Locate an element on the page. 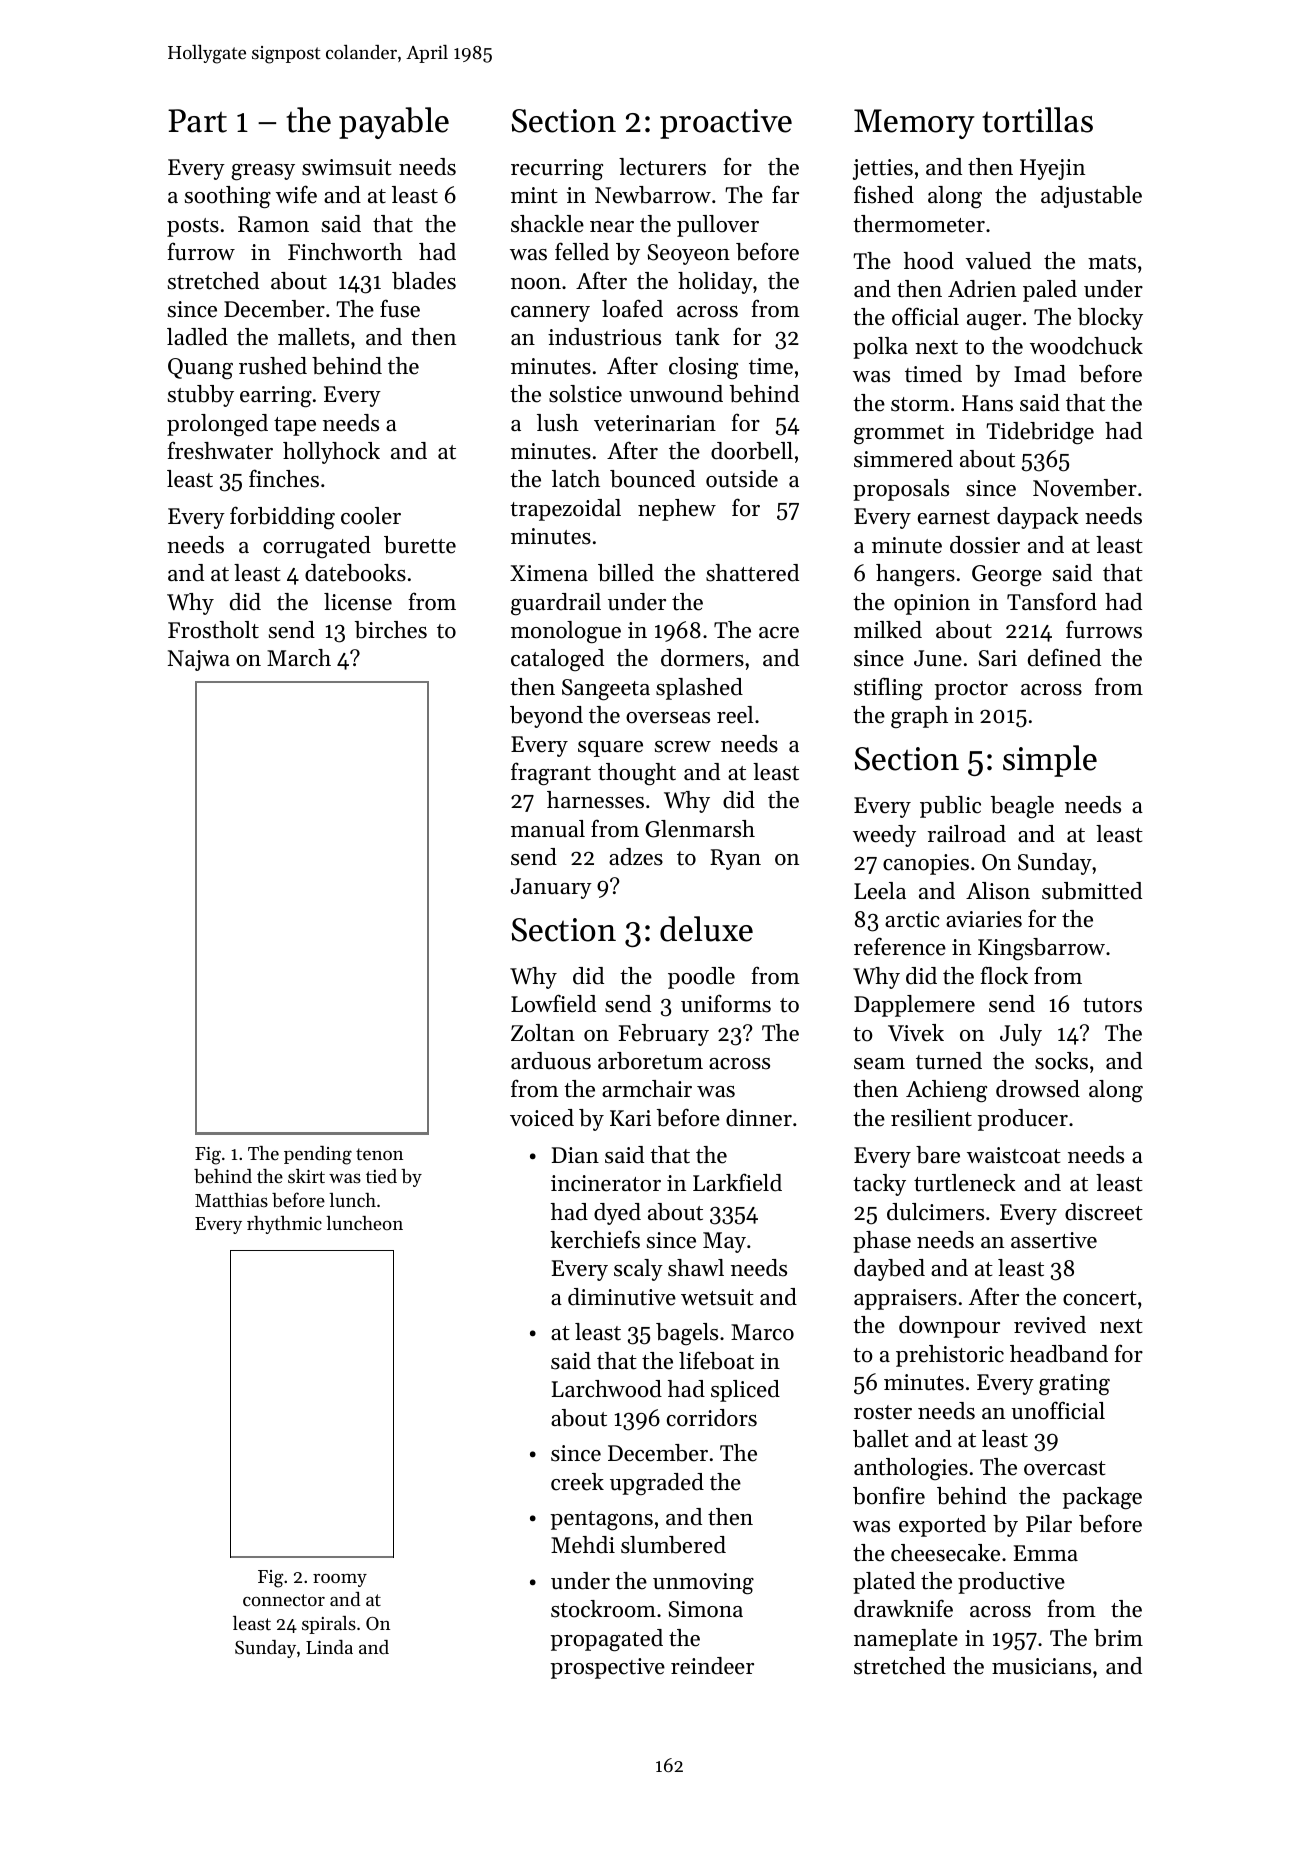 This page has width=1310, height=1852. Lowfield is located at coordinates (553, 1003).
